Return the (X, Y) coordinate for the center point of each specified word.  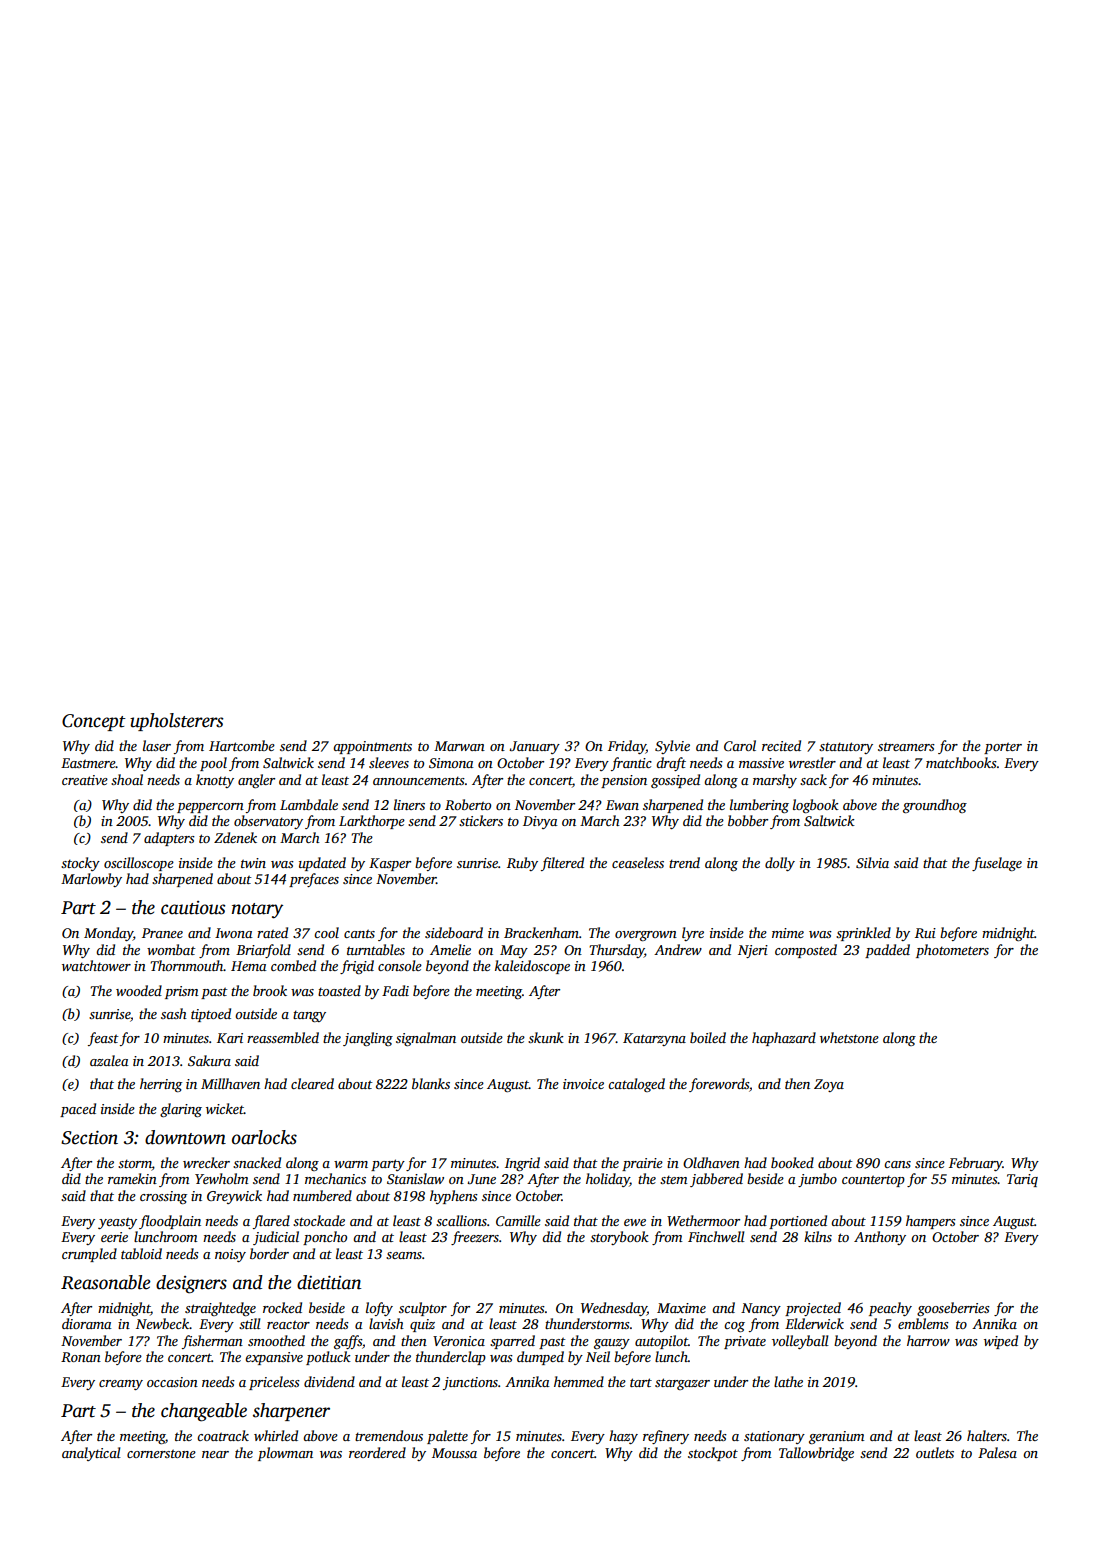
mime (788, 933)
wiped (1001, 1342)
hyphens (454, 1197)
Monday (108, 934)
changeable (204, 1412)
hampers (931, 1222)
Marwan (459, 746)
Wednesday (614, 1309)
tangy (309, 1016)
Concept (94, 722)
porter (1003, 748)
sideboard (454, 932)
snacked (257, 1162)
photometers (952, 951)
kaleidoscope (532, 967)
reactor (288, 1324)
